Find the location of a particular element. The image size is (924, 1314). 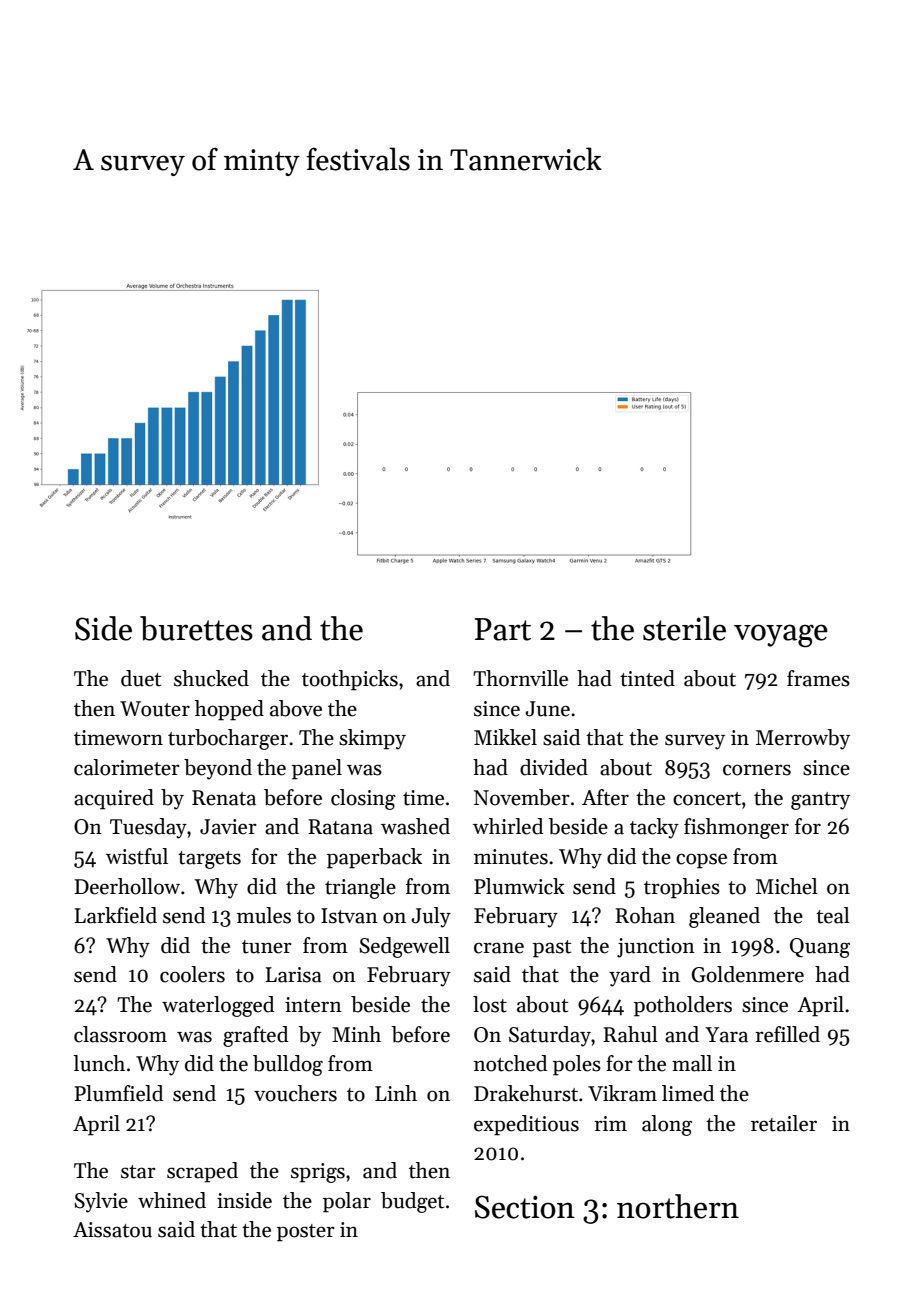

voyage is located at coordinates (781, 636).
